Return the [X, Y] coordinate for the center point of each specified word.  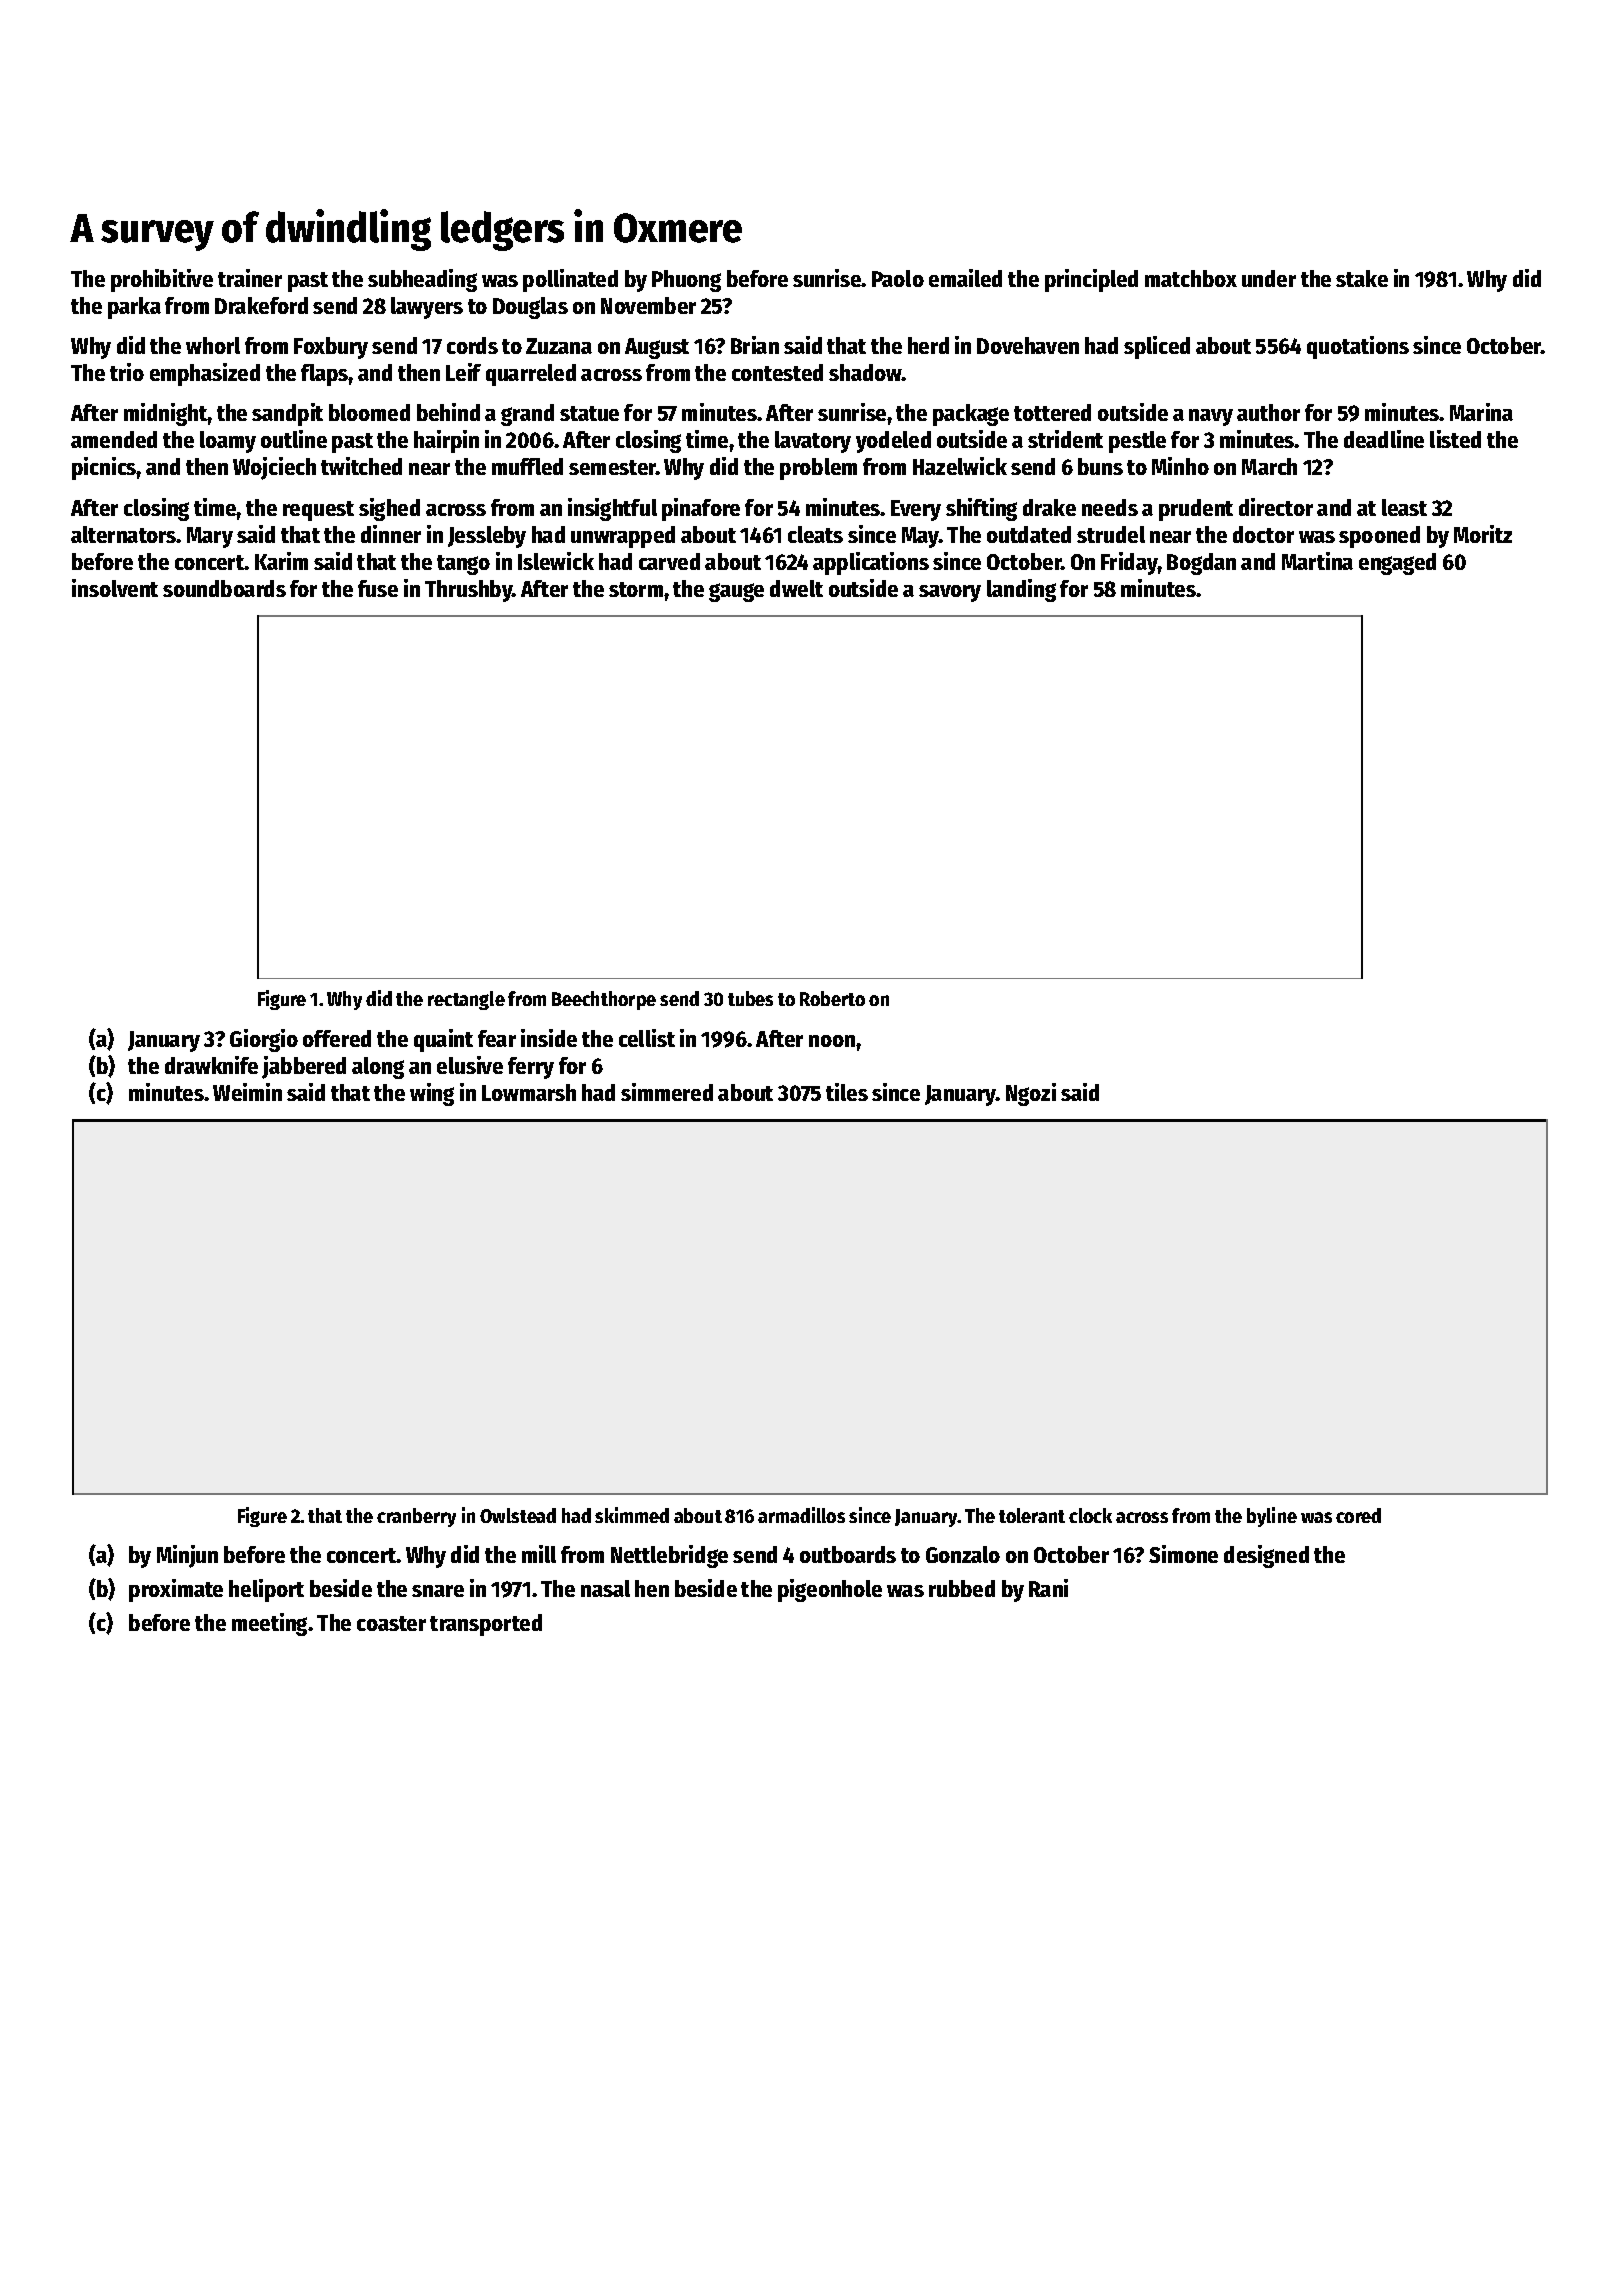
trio [127, 372]
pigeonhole [830, 1590]
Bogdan [1201, 564]
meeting [270, 1624]
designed [1266, 1556]
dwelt [796, 588]
